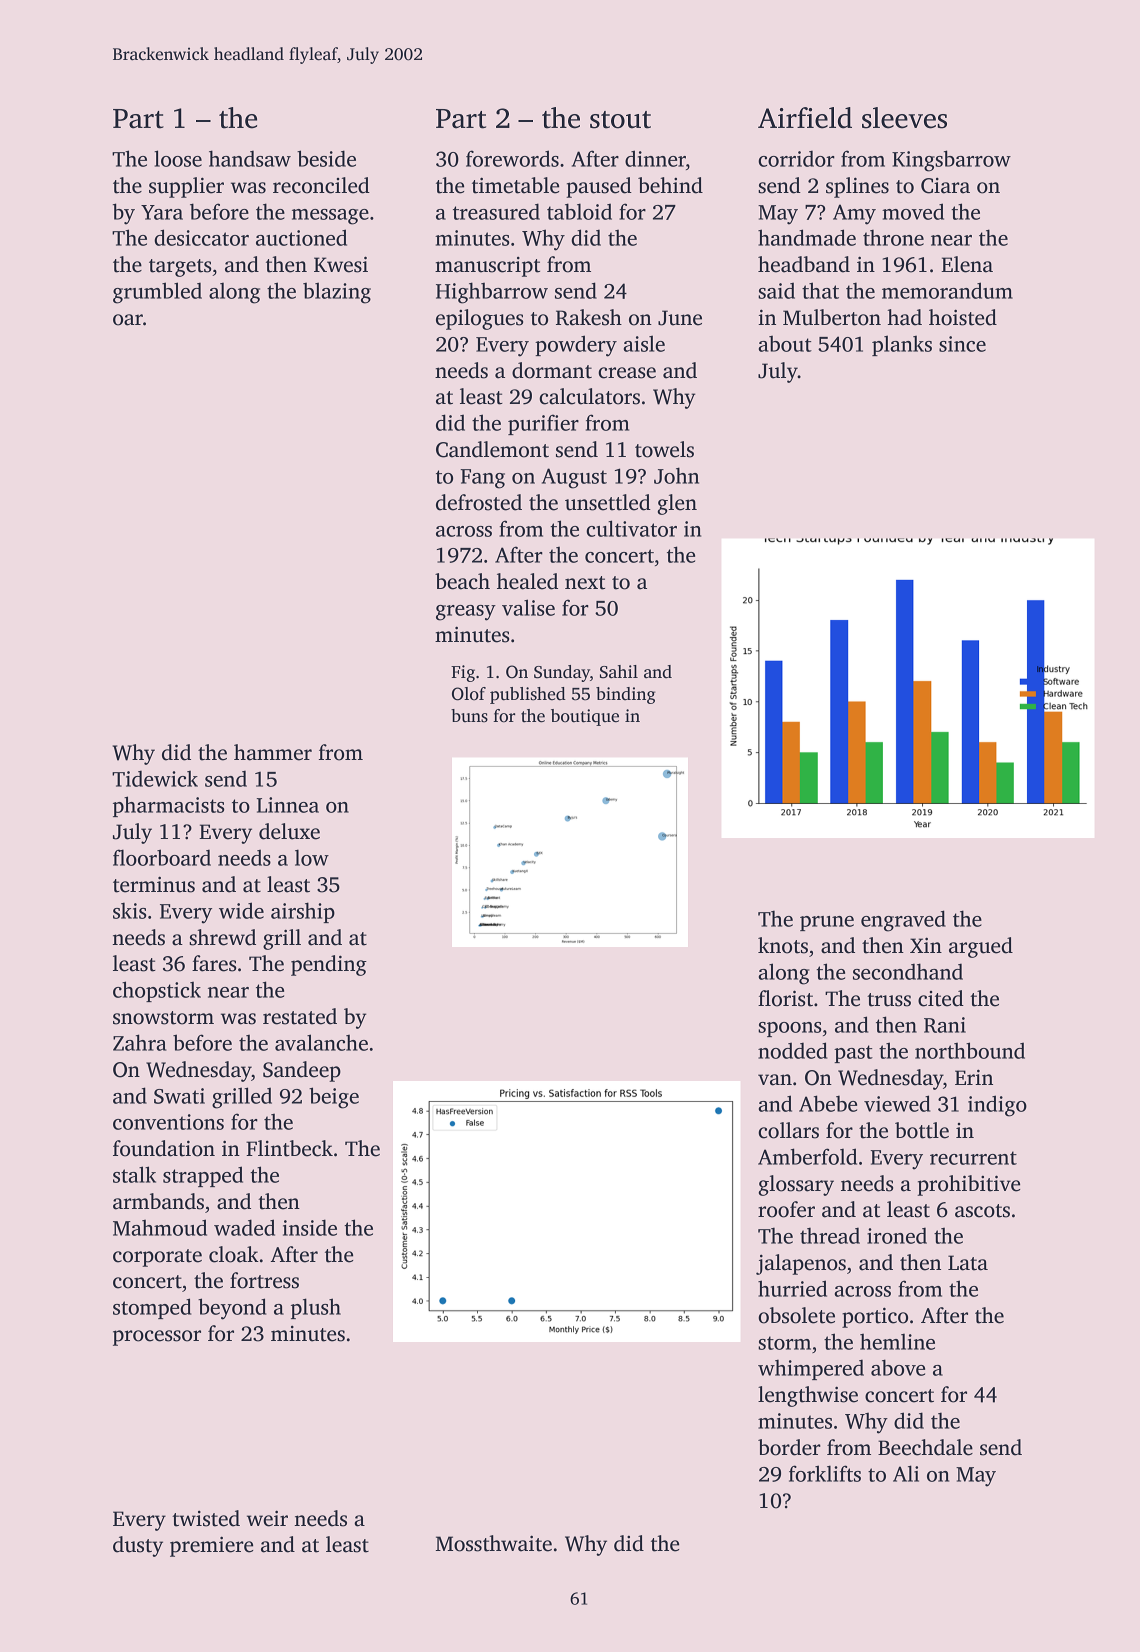 Image resolution: width=1140 pixels, height=1652 pixels. Describe the element at coordinates (482, 479) in the screenshot. I see `Fang` at that location.
